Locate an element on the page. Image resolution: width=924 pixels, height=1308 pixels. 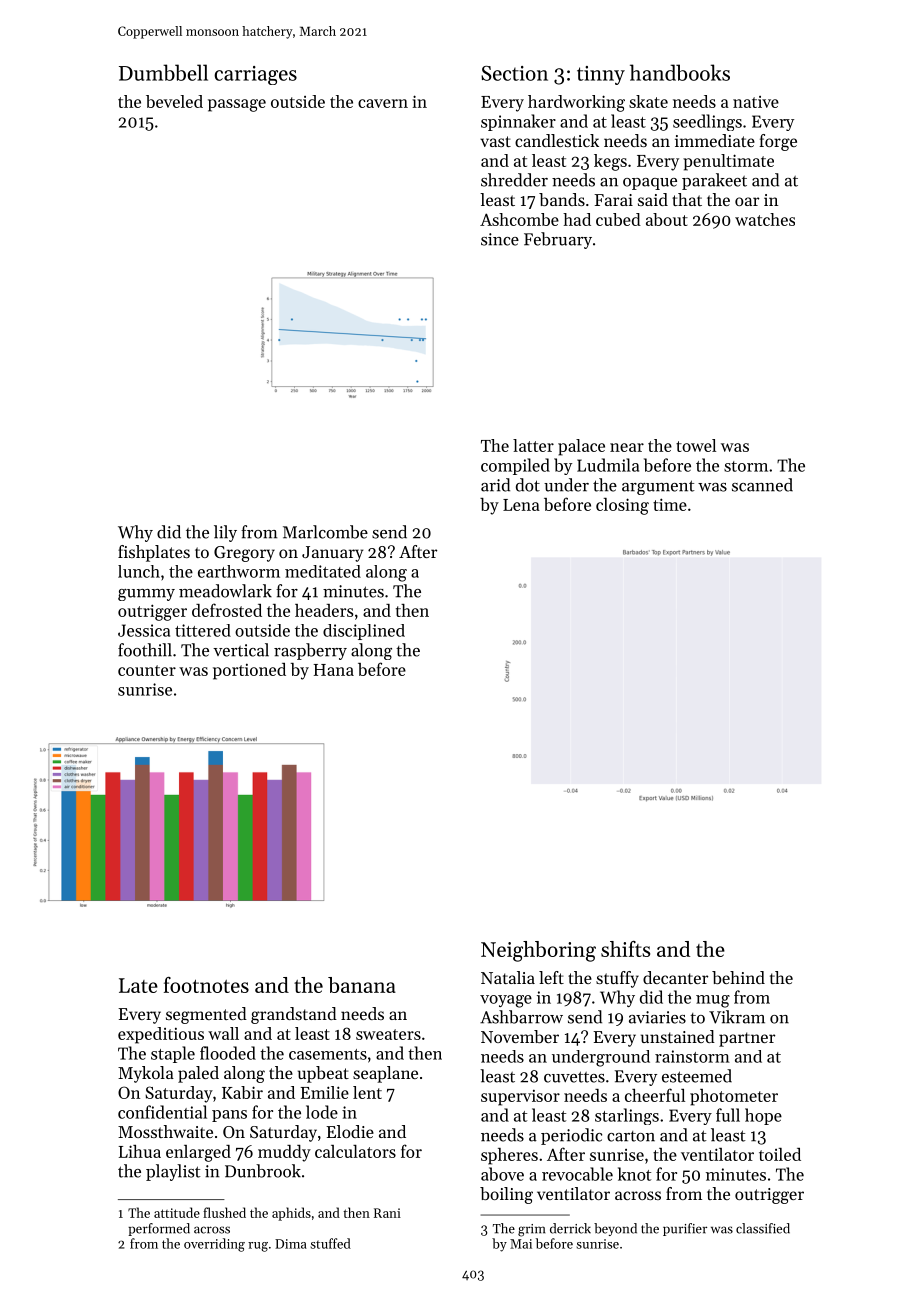
handbooks is located at coordinates (680, 72).
